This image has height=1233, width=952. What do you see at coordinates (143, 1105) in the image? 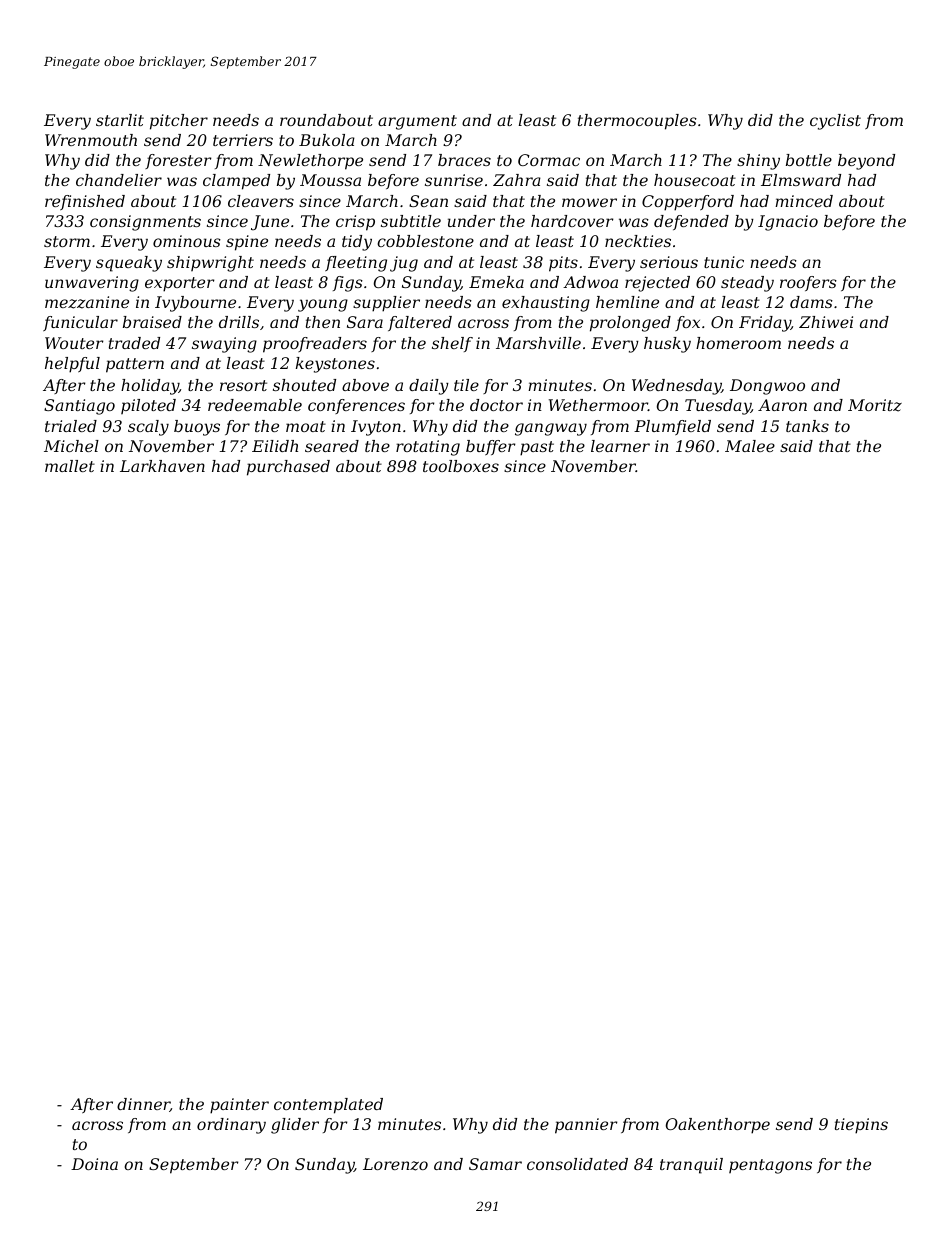
I see `dinner` at bounding box center [143, 1105].
